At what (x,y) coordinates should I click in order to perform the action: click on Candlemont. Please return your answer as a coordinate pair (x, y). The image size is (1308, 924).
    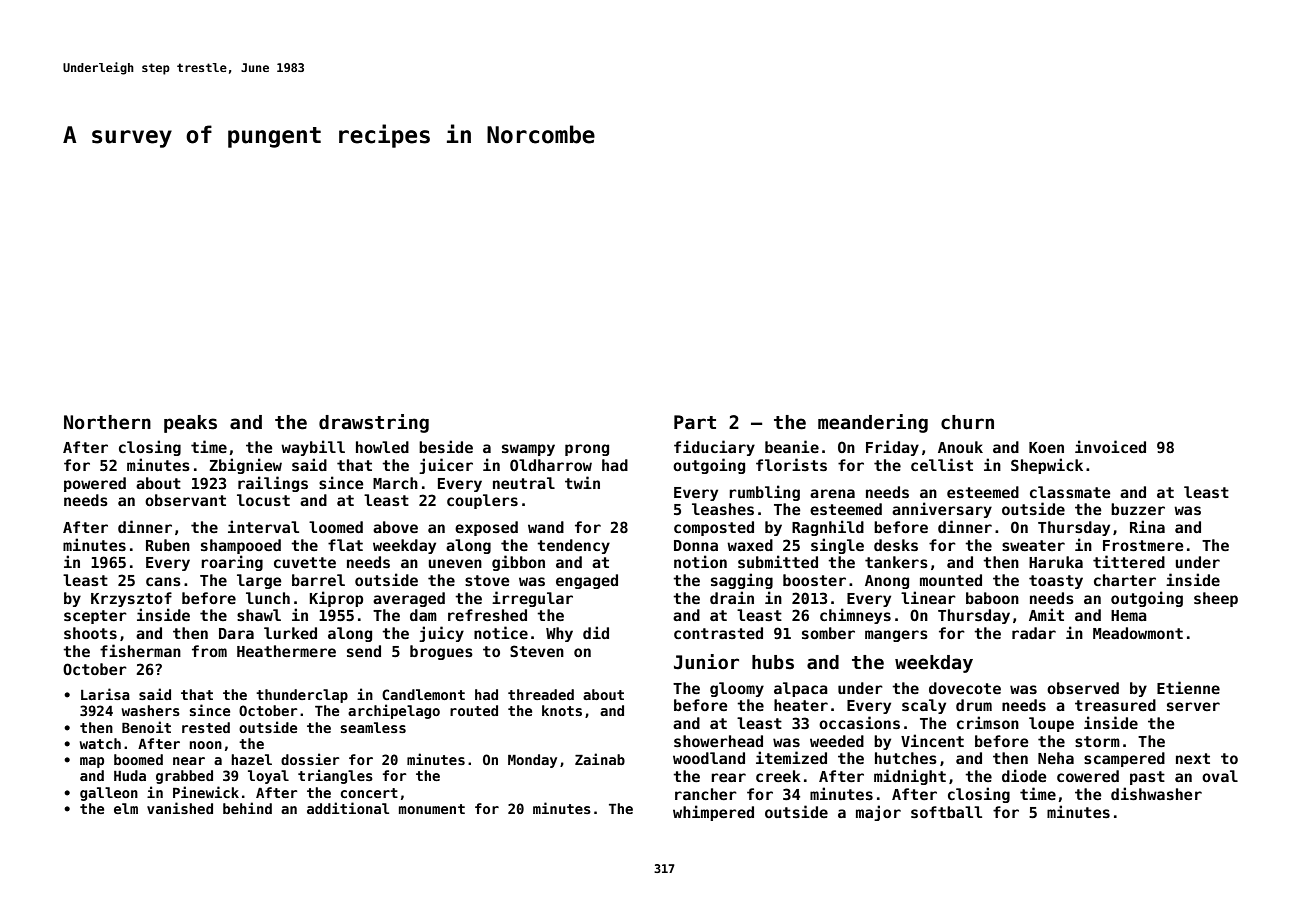
    Looking at the image, I should click on (423, 694).
